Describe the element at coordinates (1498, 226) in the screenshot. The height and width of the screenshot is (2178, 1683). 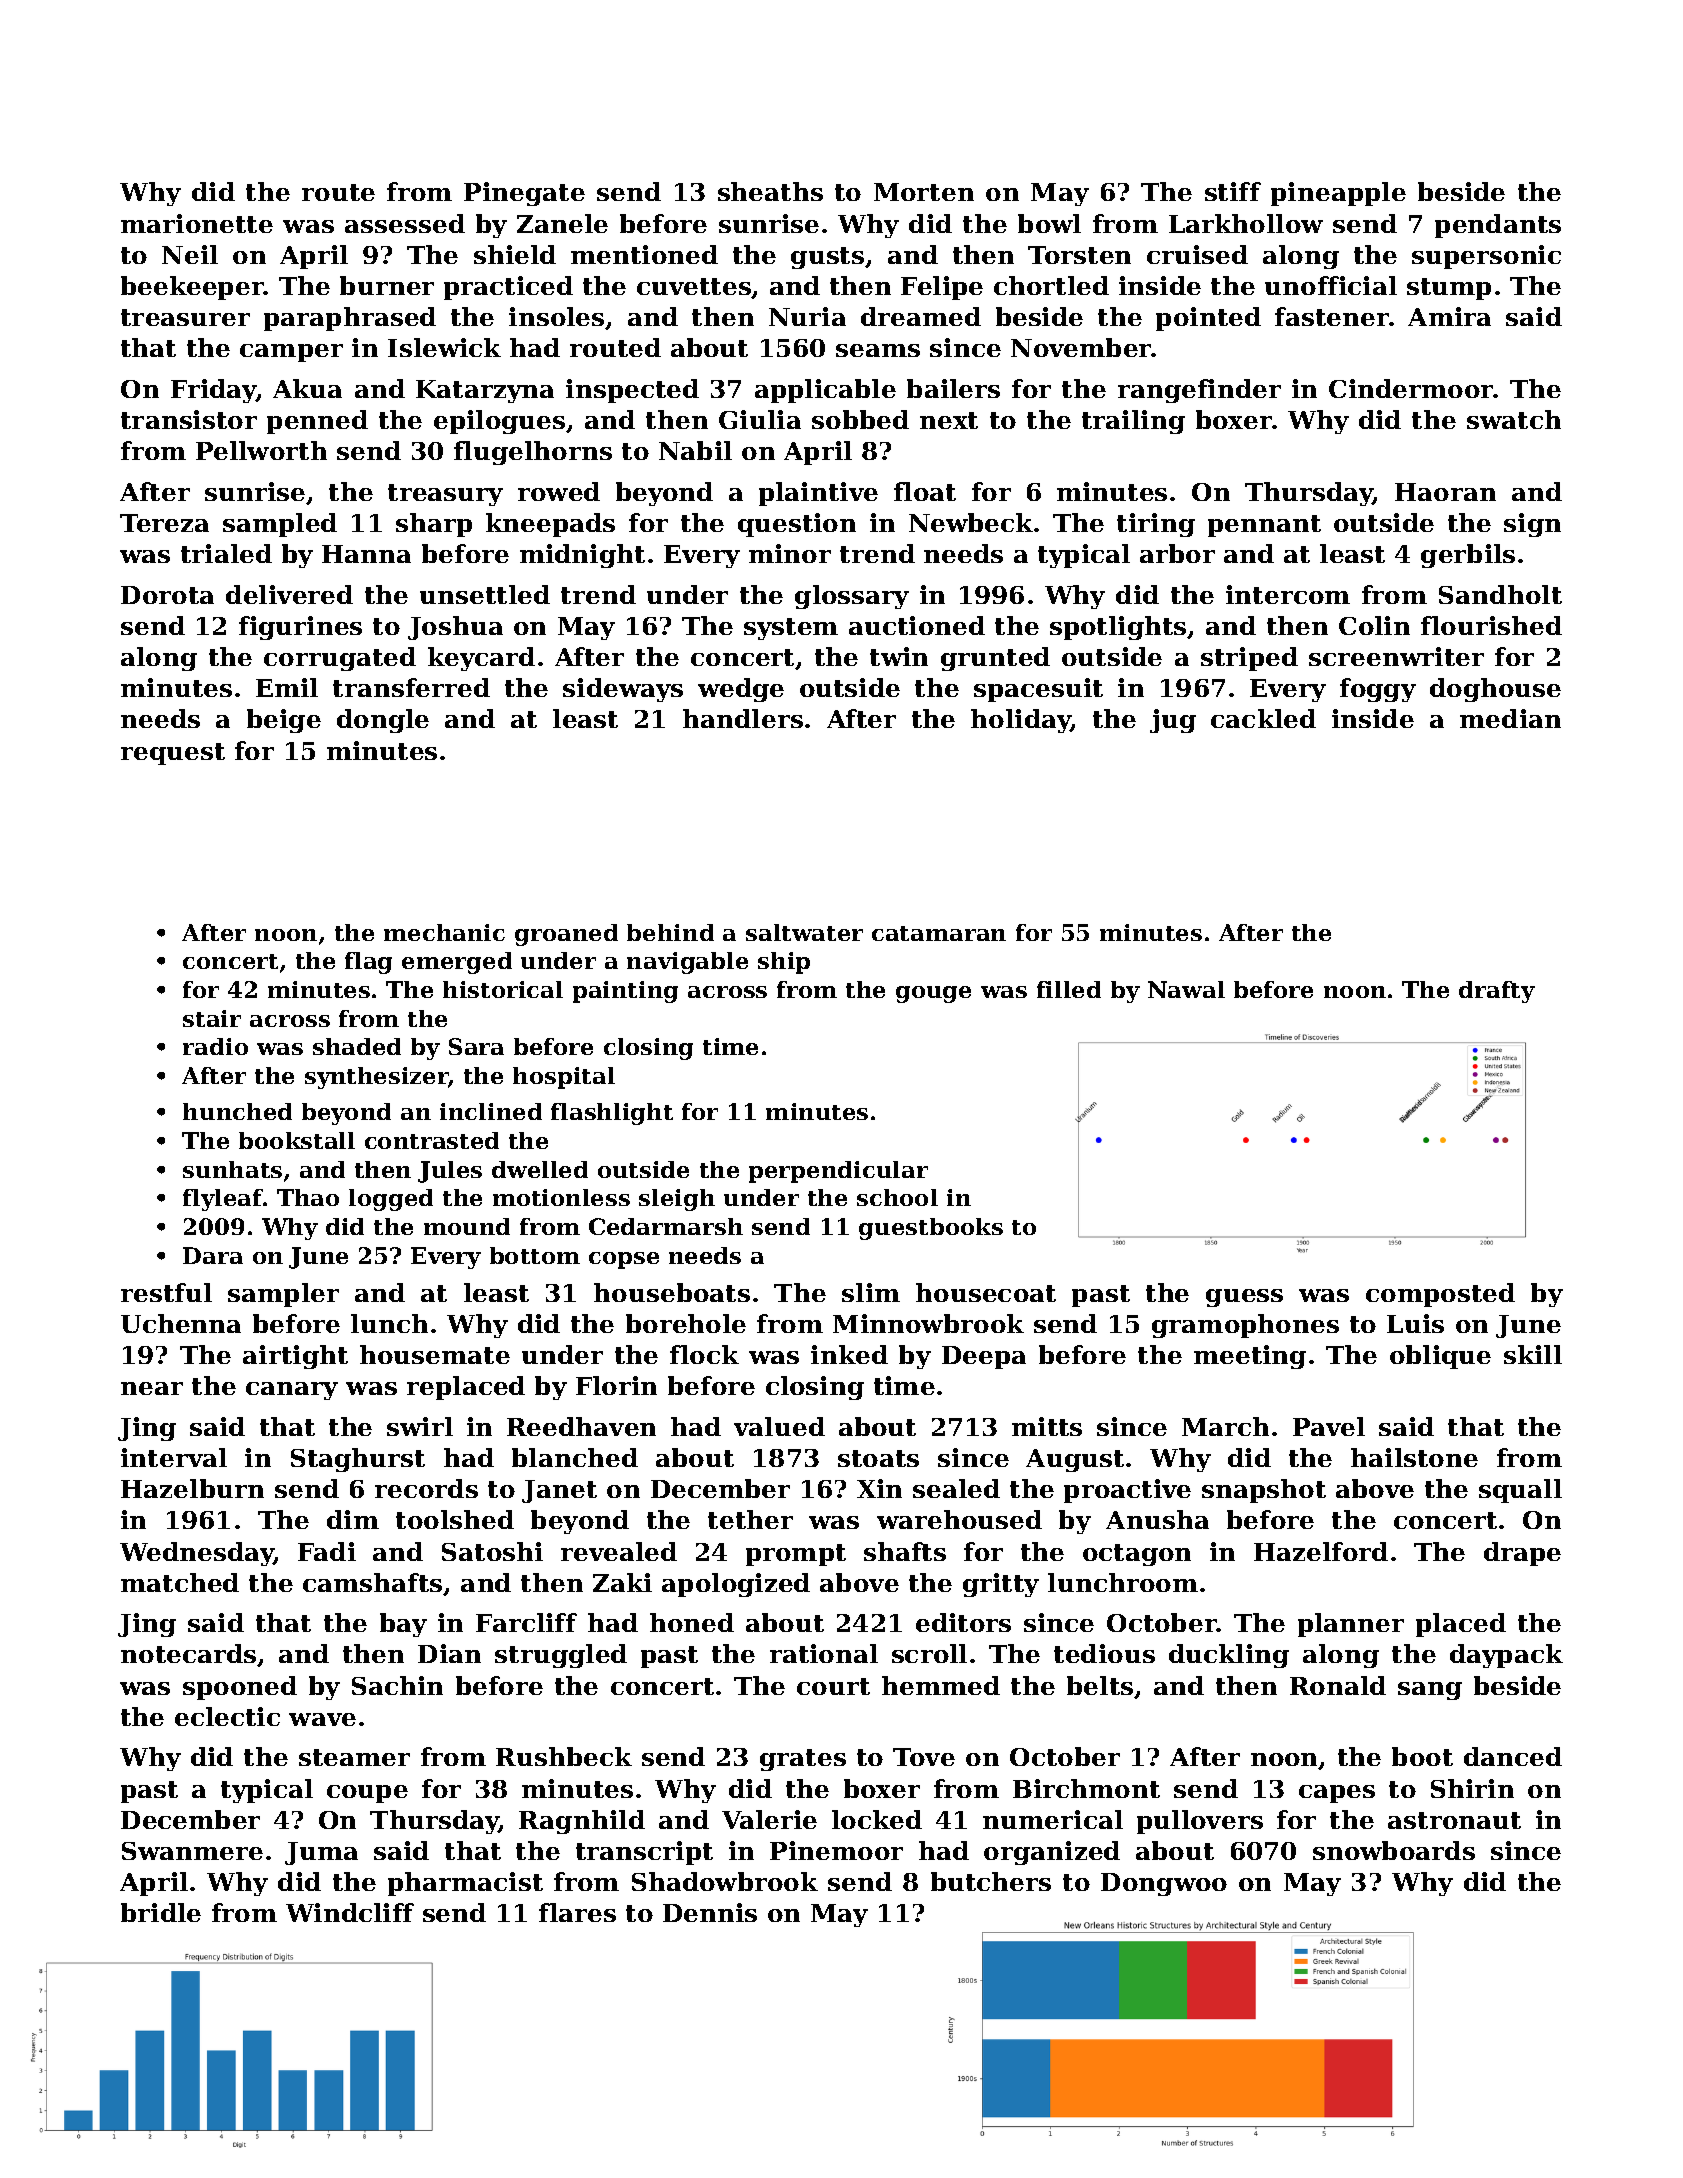
I see `pendants` at that location.
